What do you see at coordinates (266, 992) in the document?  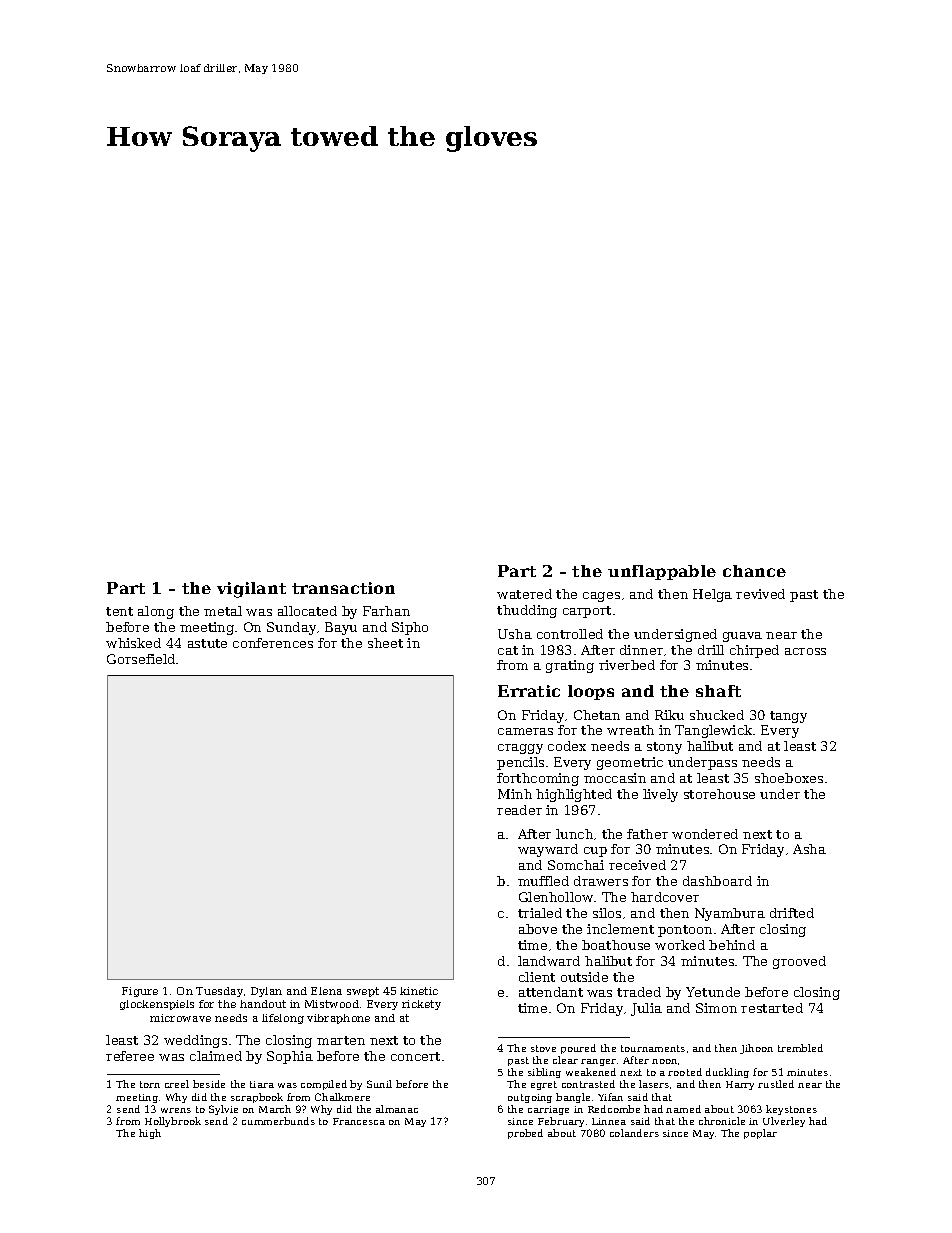 I see `Dylan` at bounding box center [266, 992].
